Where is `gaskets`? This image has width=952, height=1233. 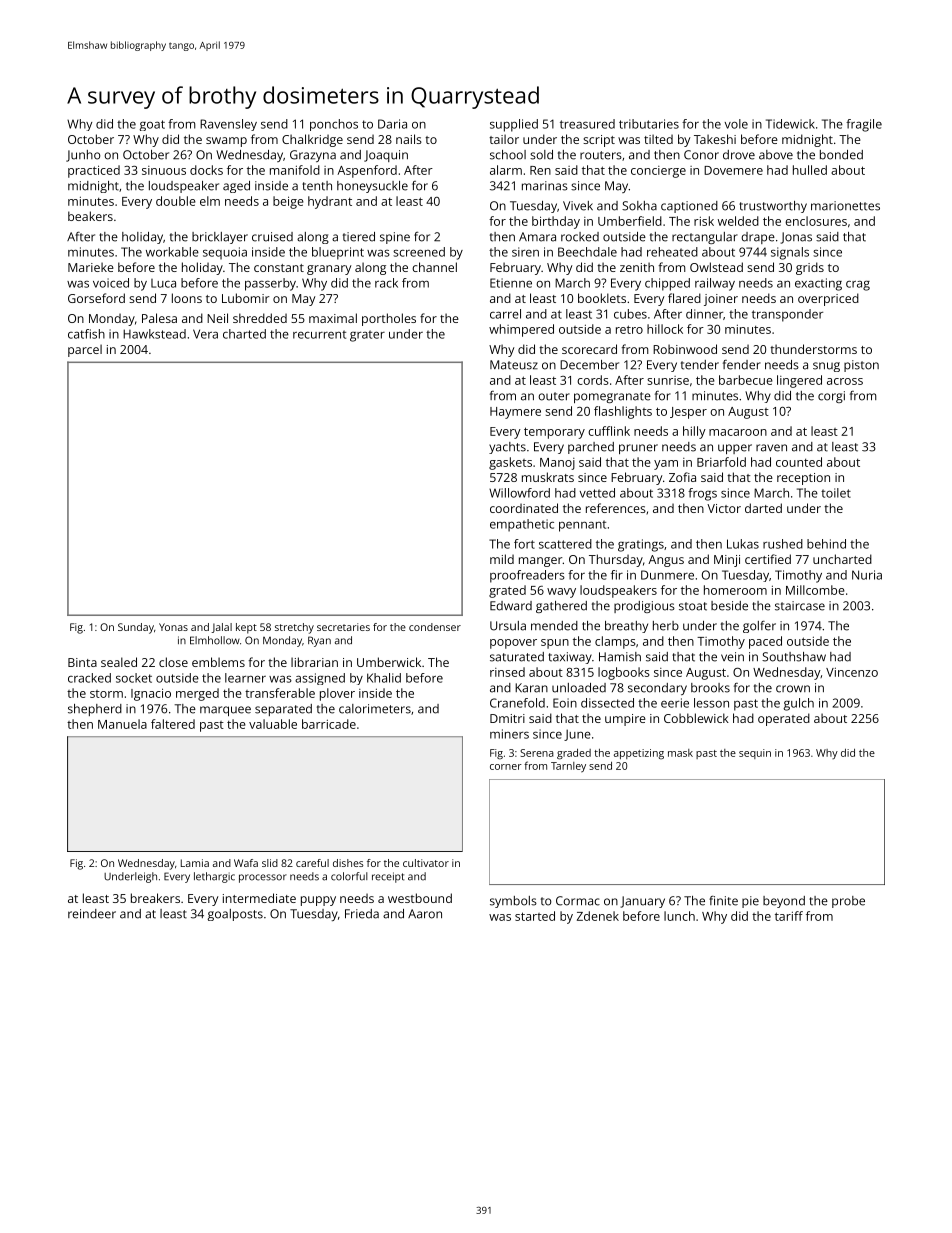 gaskets is located at coordinates (510, 463).
